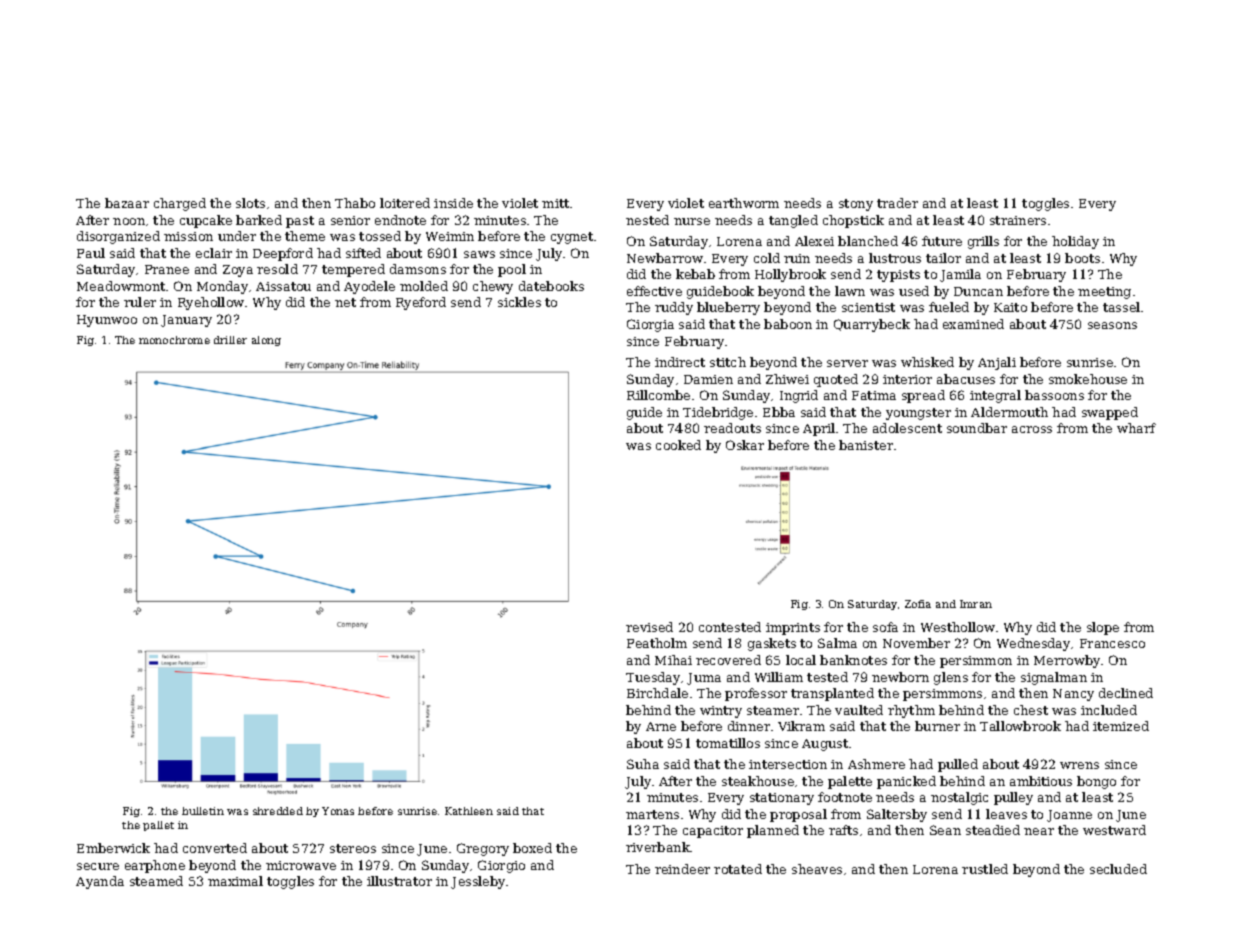  What do you see at coordinates (107, 321) in the screenshot?
I see `Hyunwoo` at bounding box center [107, 321].
